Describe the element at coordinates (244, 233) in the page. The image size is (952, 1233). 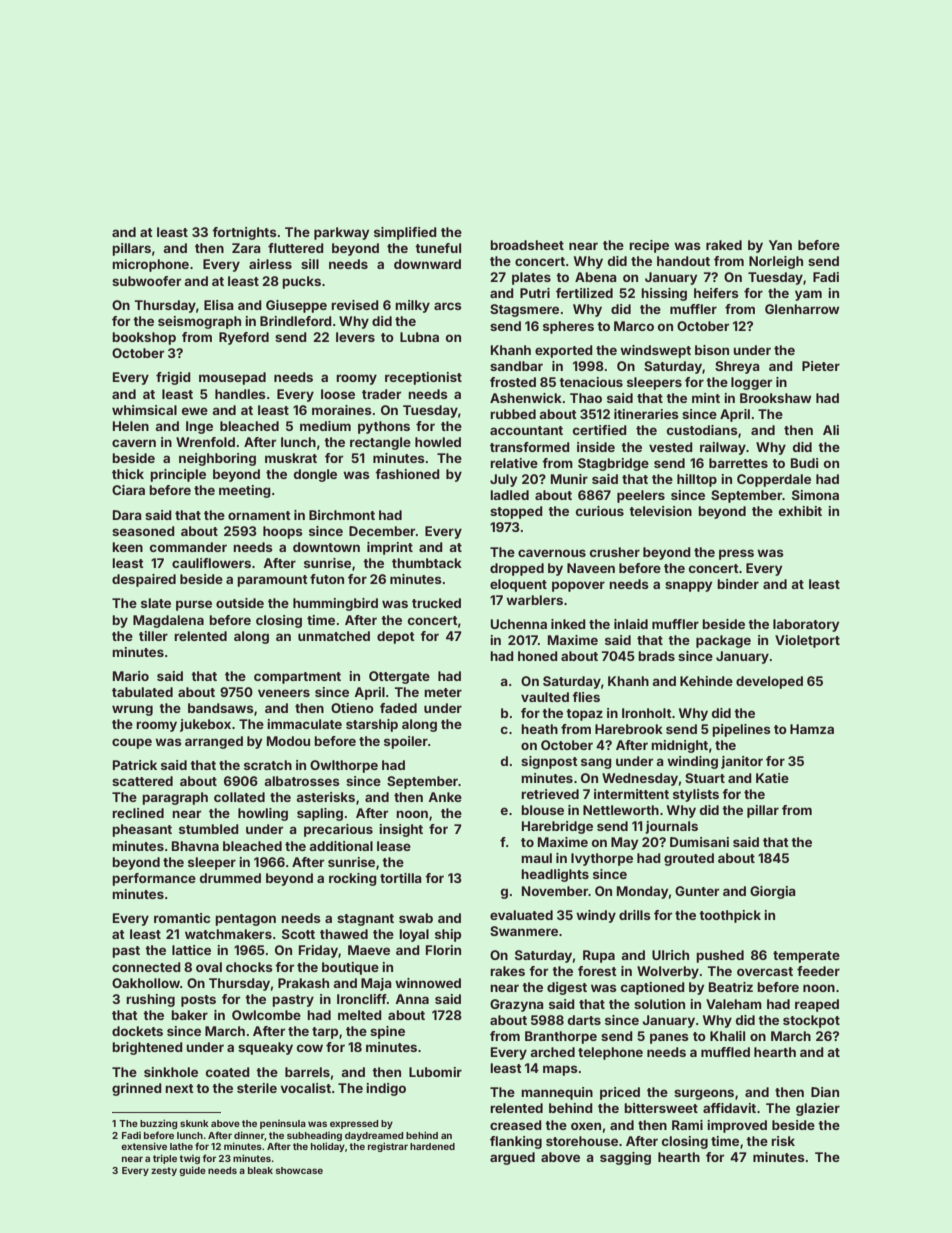
I see `fortnights` at that location.
